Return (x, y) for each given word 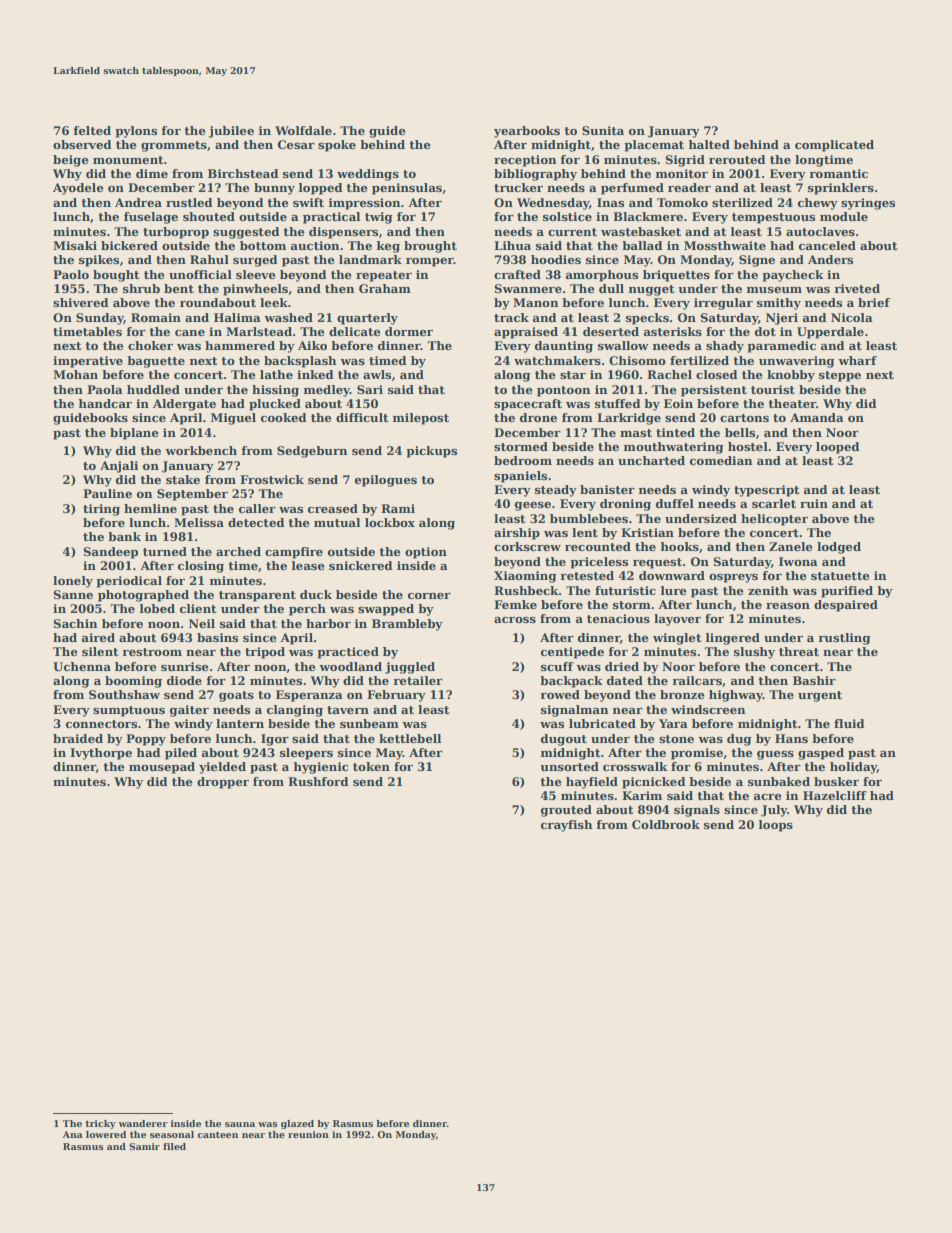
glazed (297, 1124)
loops (776, 826)
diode (184, 680)
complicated (834, 146)
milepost (421, 419)
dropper (223, 783)
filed (174, 1146)
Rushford (318, 781)
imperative (88, 362)
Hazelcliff (835, 795)
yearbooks (527, 132)
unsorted (569, 766)
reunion (308, 1134)
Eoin (678, 403)
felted (92, 130)
